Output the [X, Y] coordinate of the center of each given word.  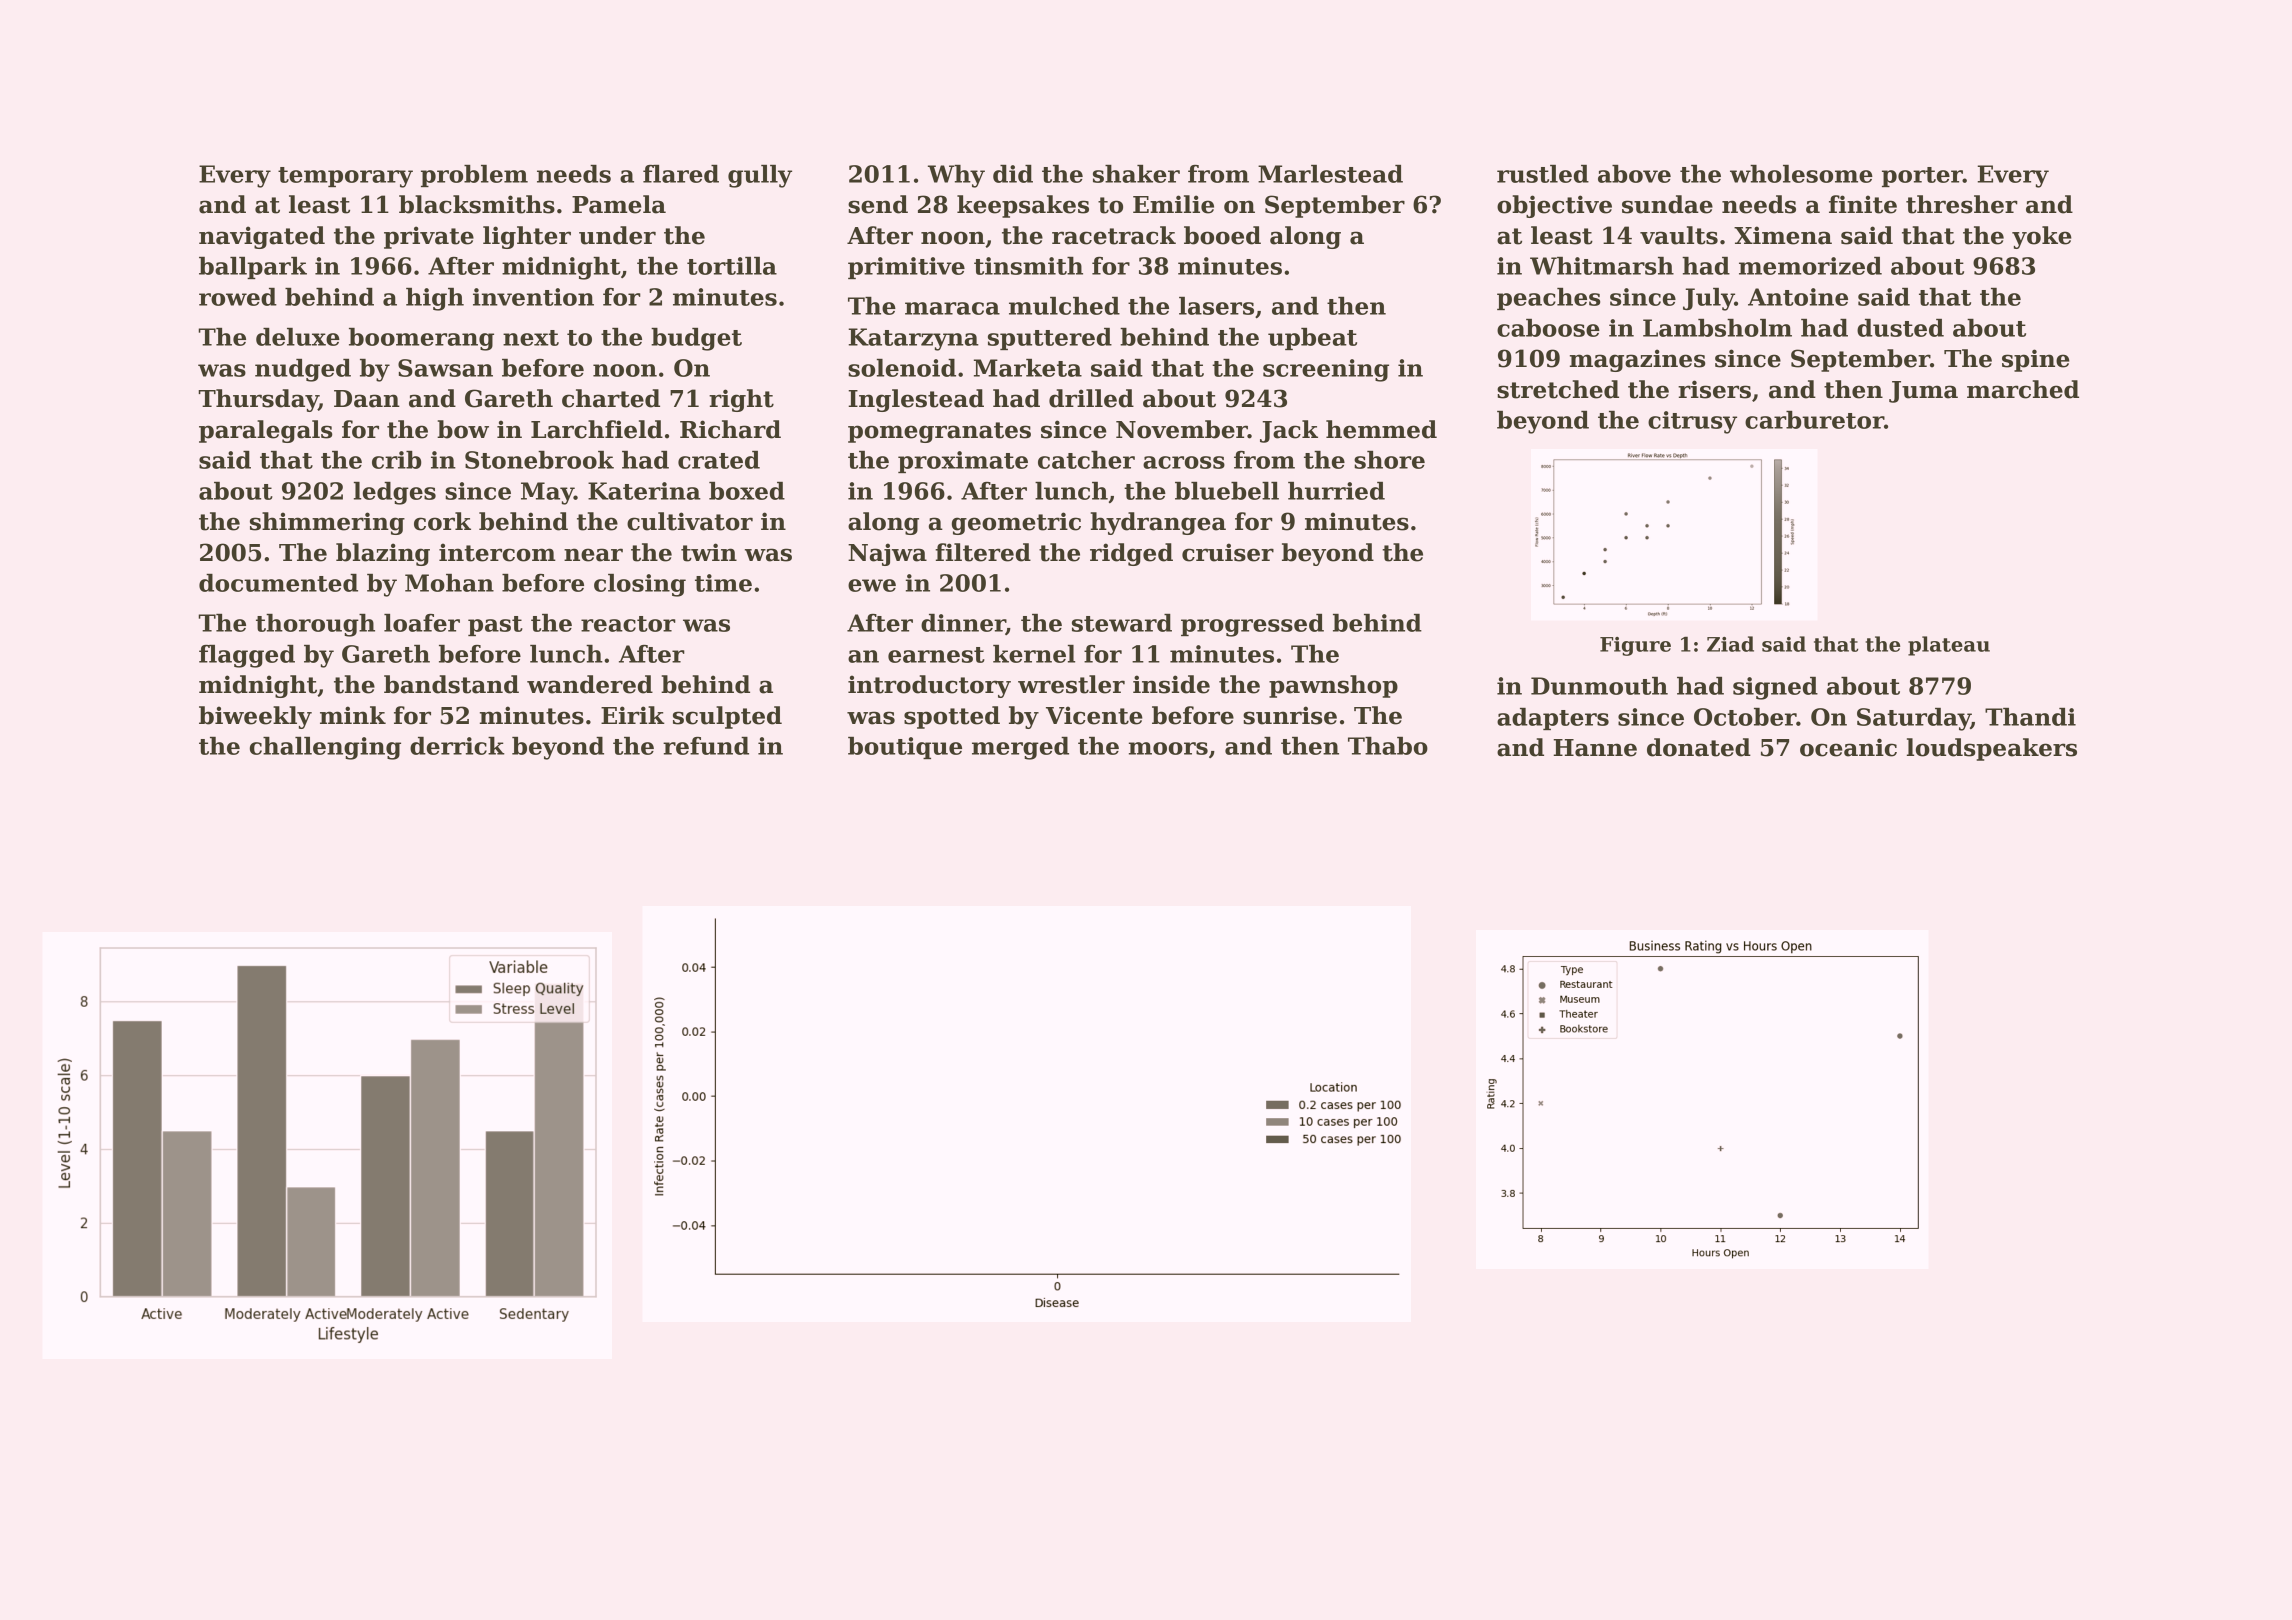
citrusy [1692, 422]
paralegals [265, 431]
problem [474, 176]
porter [1922, 177]
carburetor [1814, 420]
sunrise [1290, 715]
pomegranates [939, 432]
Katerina [644, 491]
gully [760, 176]
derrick [457, 746]
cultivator [690, 521]
